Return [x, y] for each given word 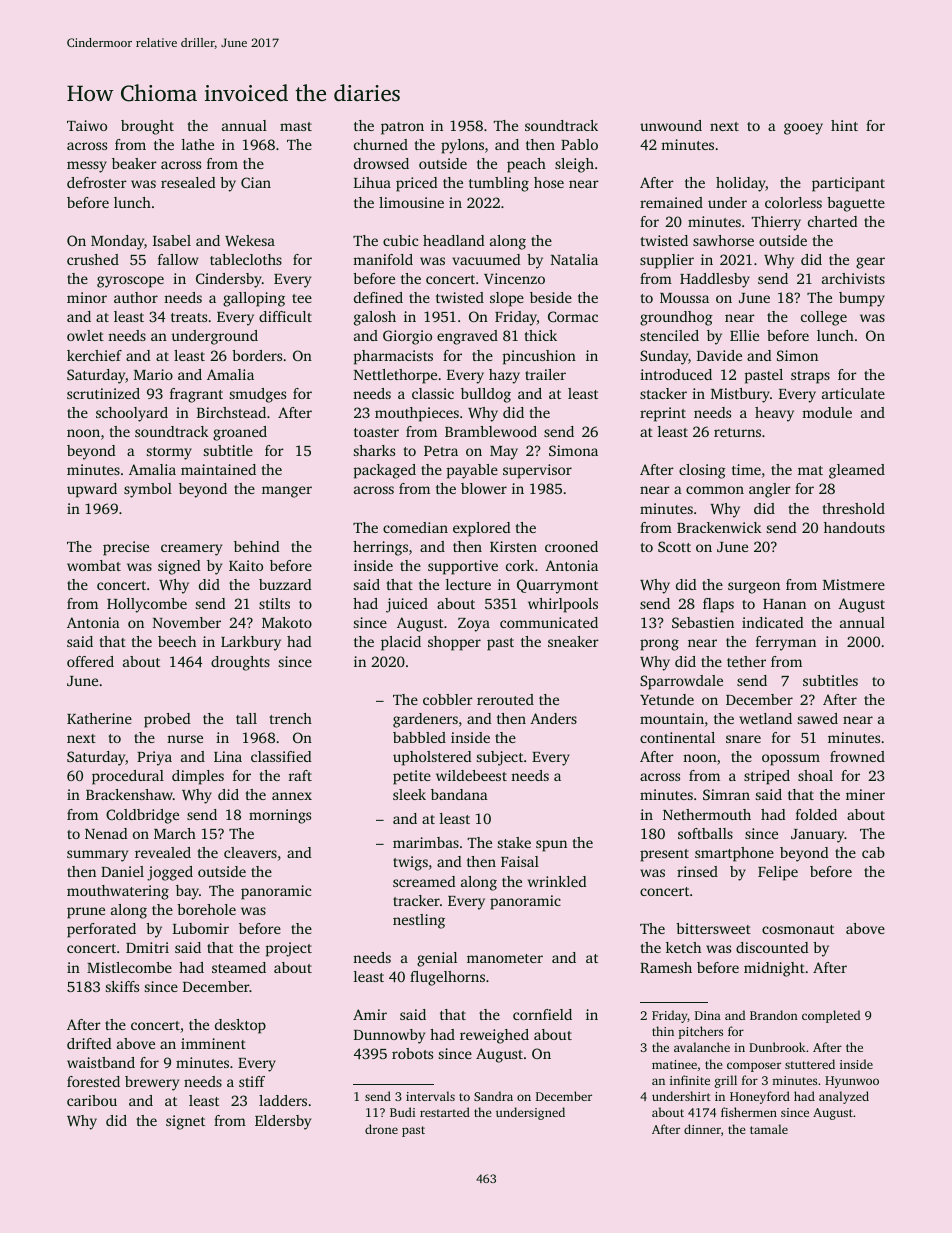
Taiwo [87, 125]
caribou [92, 1100]
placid [401, 643]
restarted [445, 1112]
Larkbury [251, 643]
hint [844, 125]
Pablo [579, 144]
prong [659, 645]
